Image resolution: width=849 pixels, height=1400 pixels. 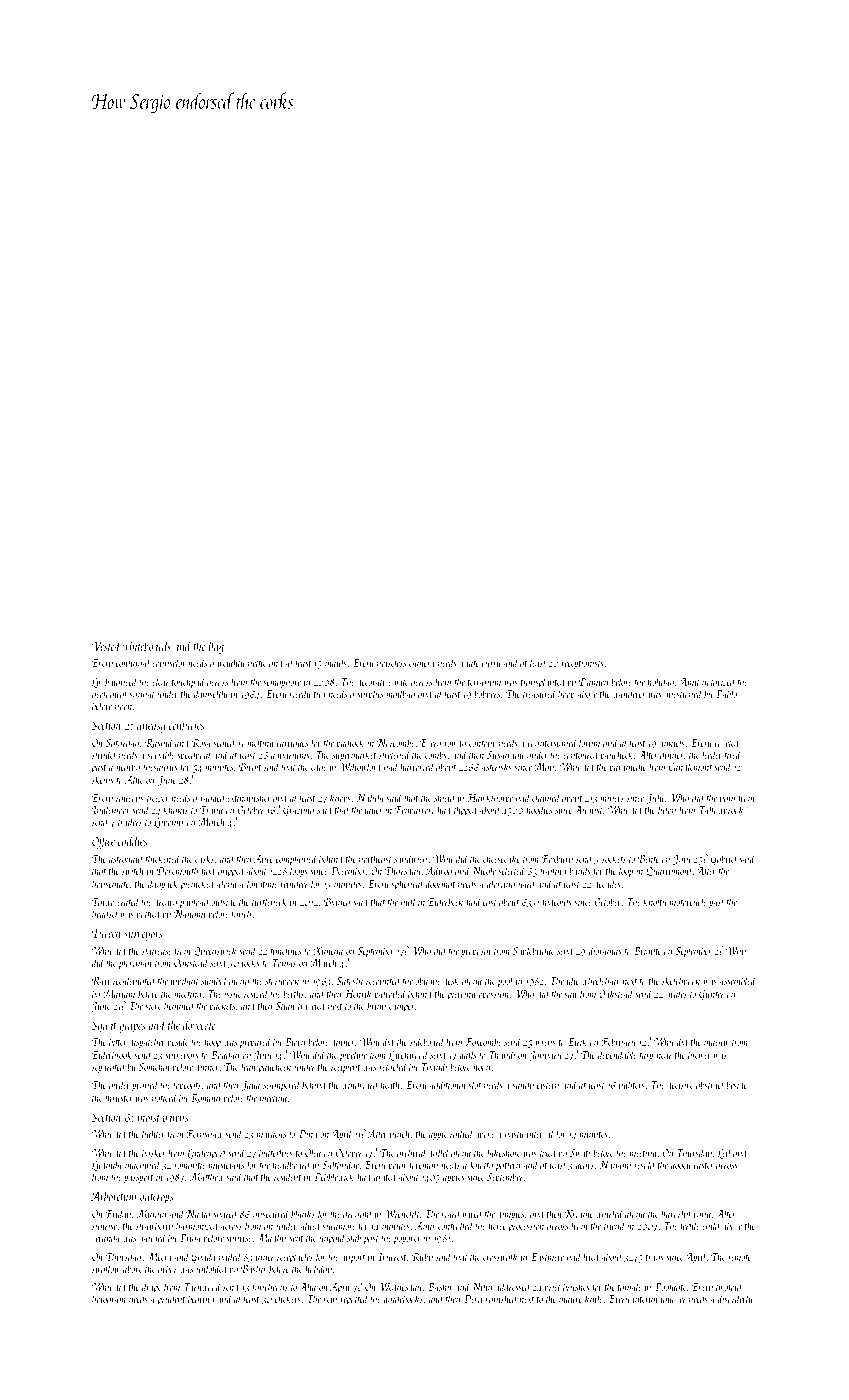 What do you see at coordinates (400, 695) in the screenshot?
I see `mailbag` at bounding box center [400, 695].
